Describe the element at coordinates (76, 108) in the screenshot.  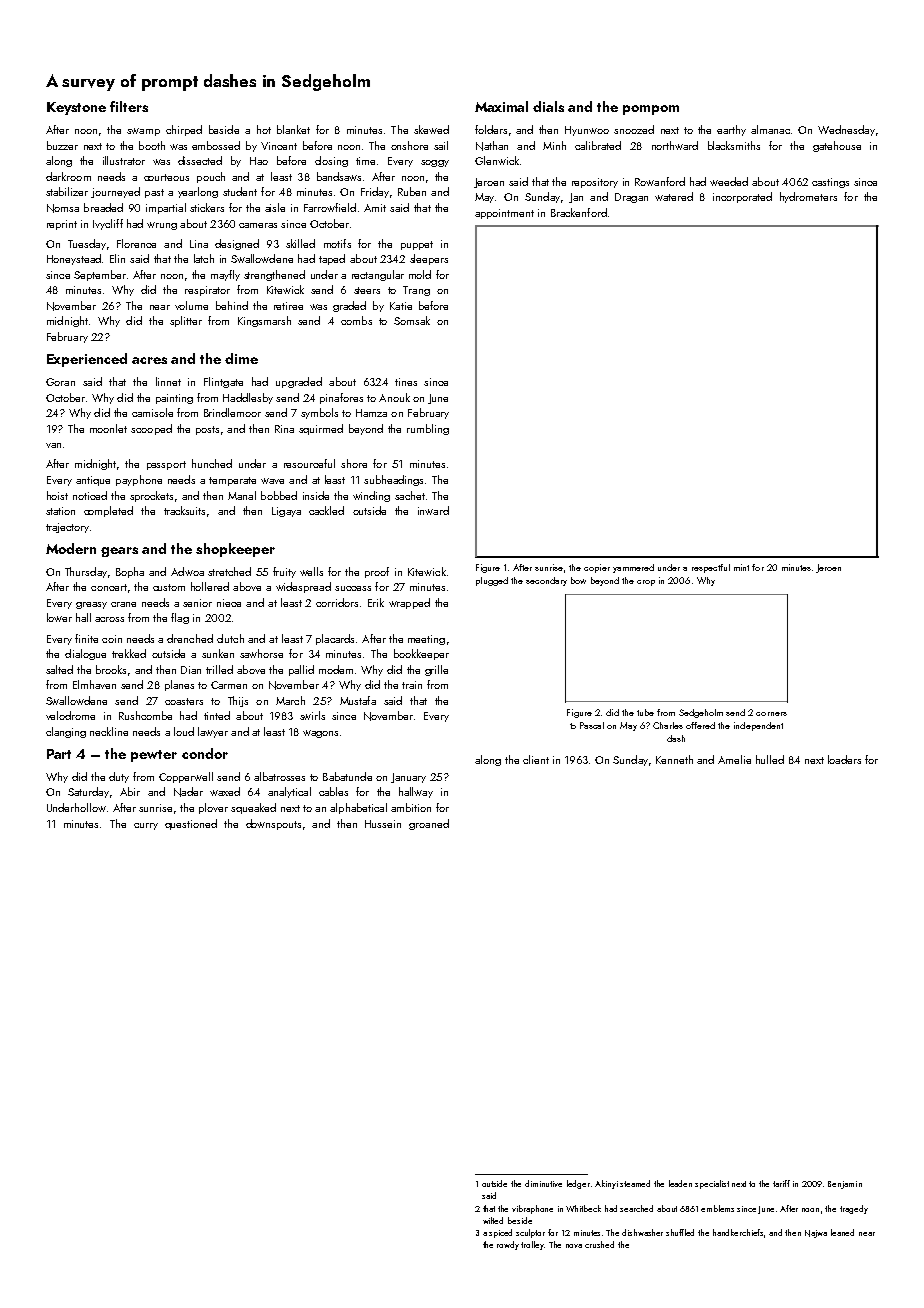
I see `Keystone` at that location.
